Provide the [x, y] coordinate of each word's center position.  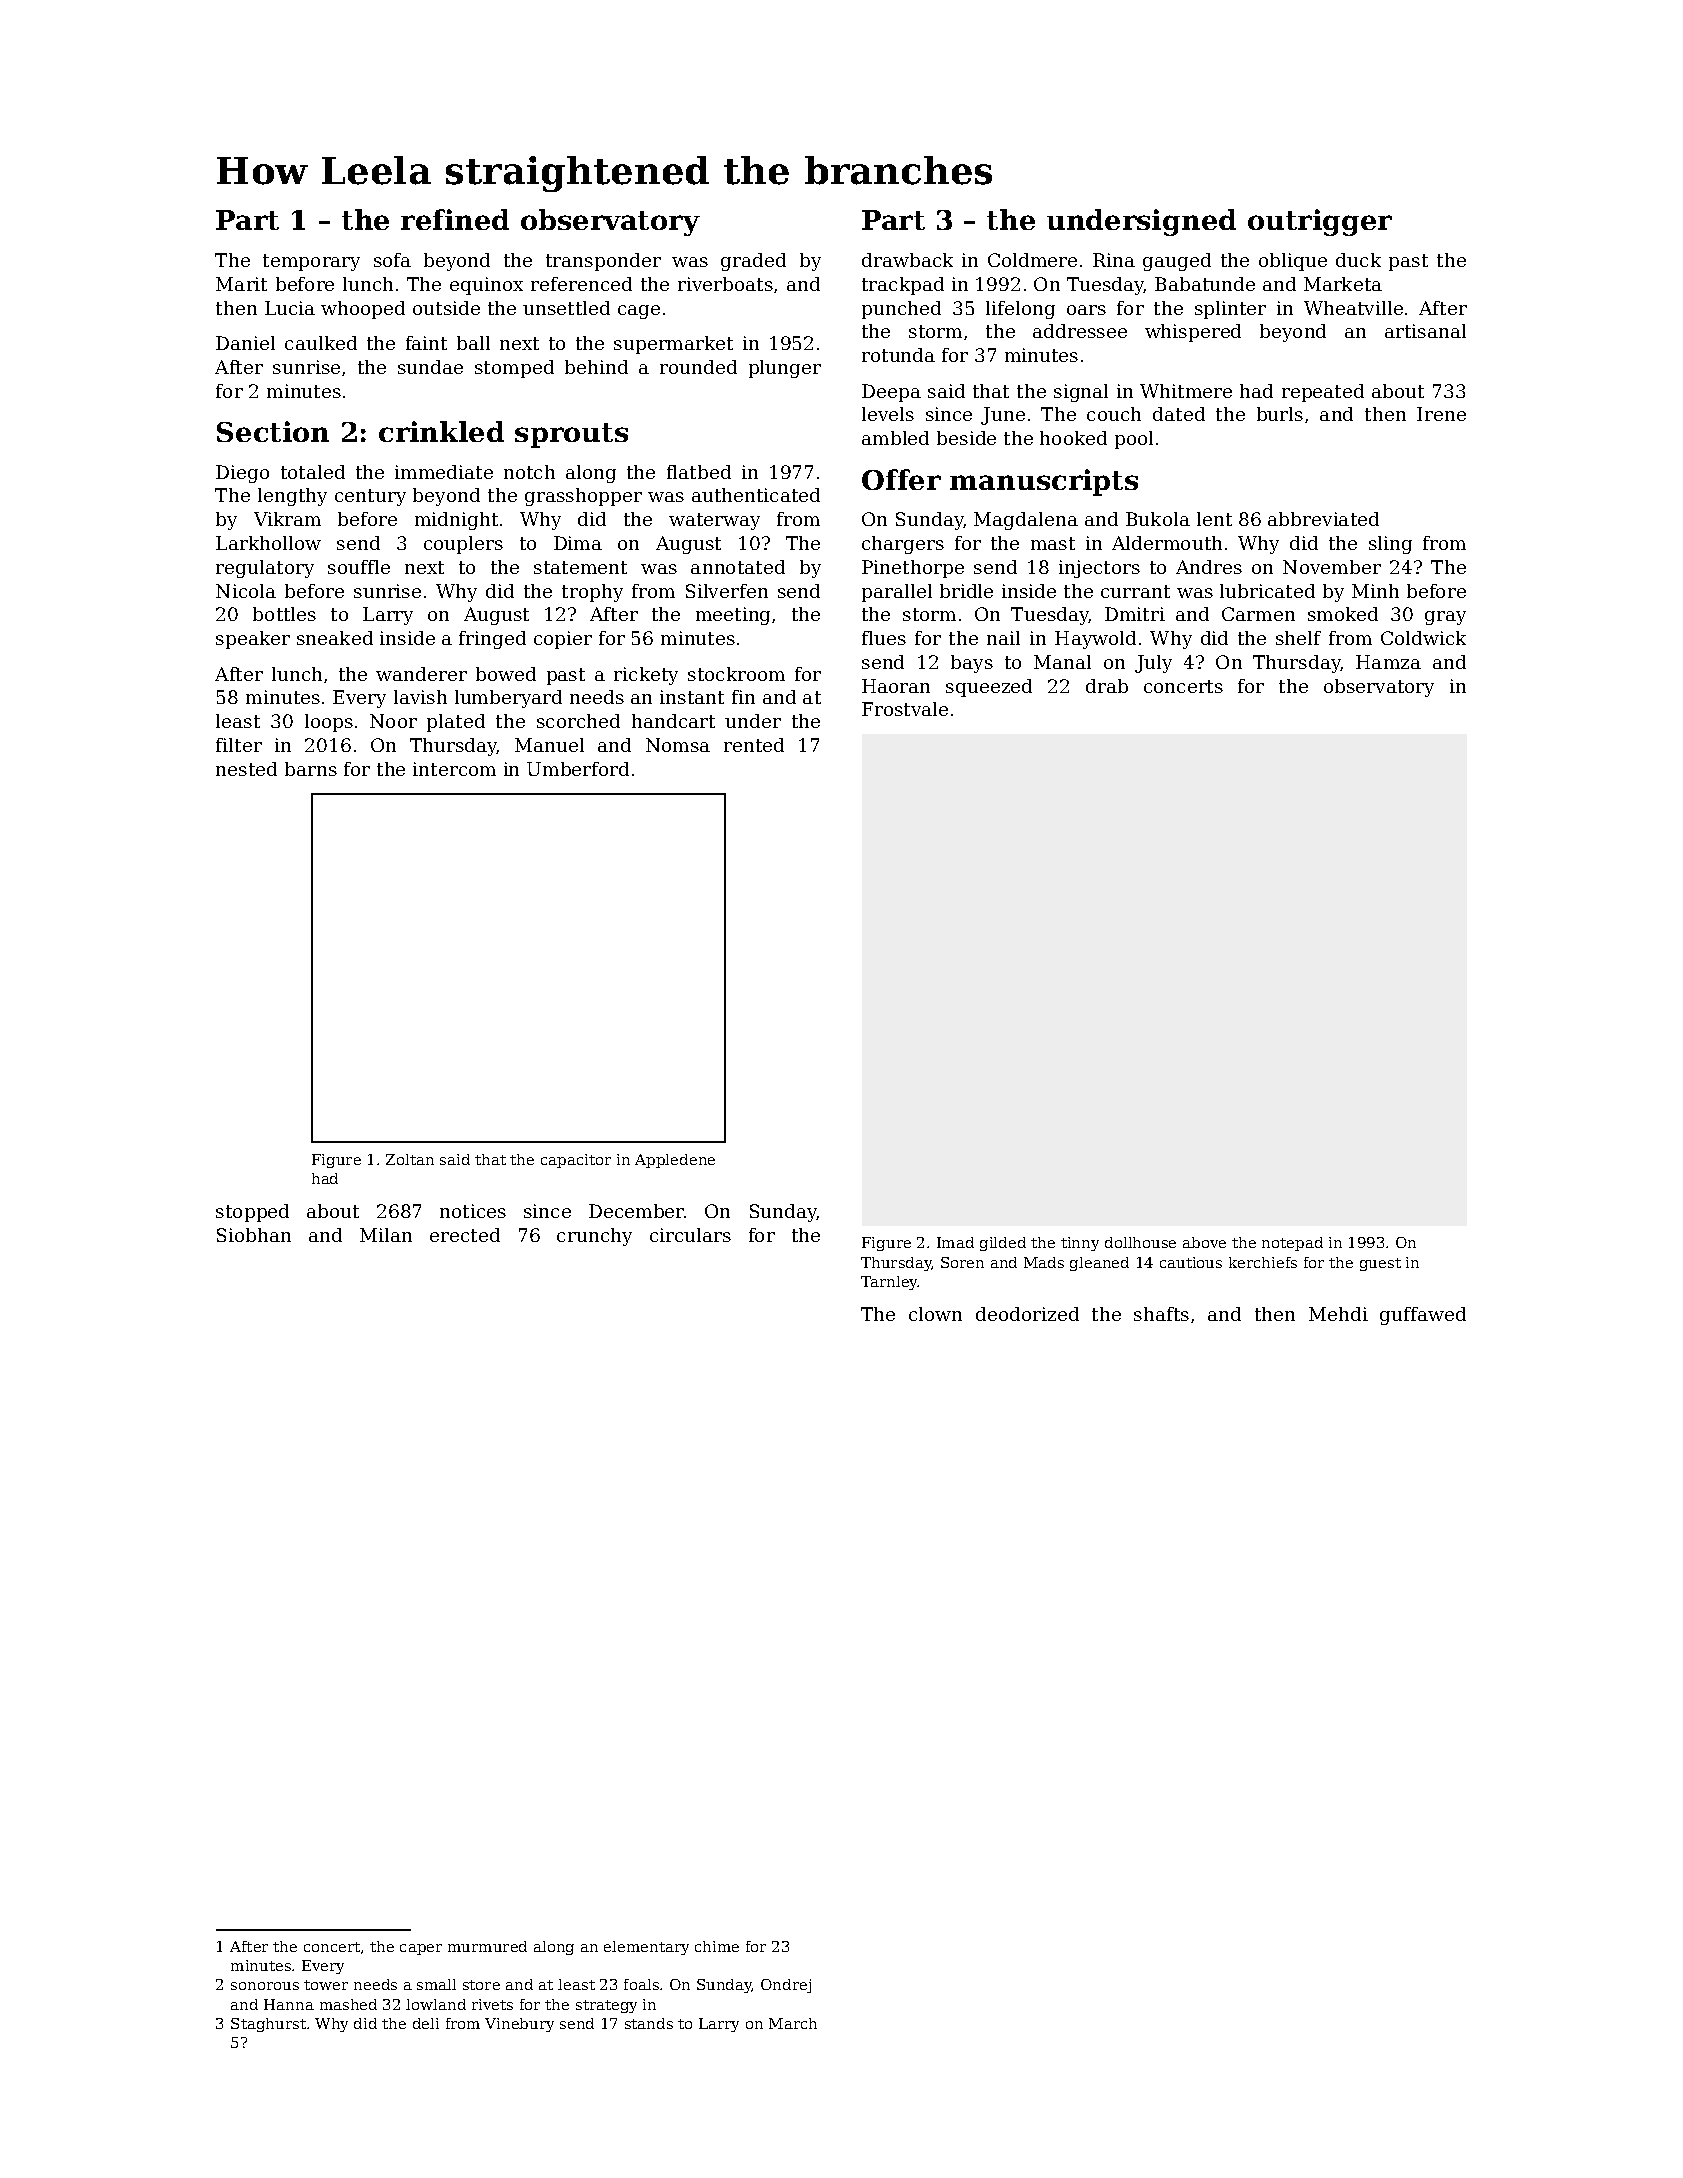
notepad [1292, 1244]
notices [473, 1211]
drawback [907, 260]
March [793, 2023]
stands [649, 2023]
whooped [363, 310]
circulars [690, 1235]
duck [1358, 260]
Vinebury [519, 2025]
